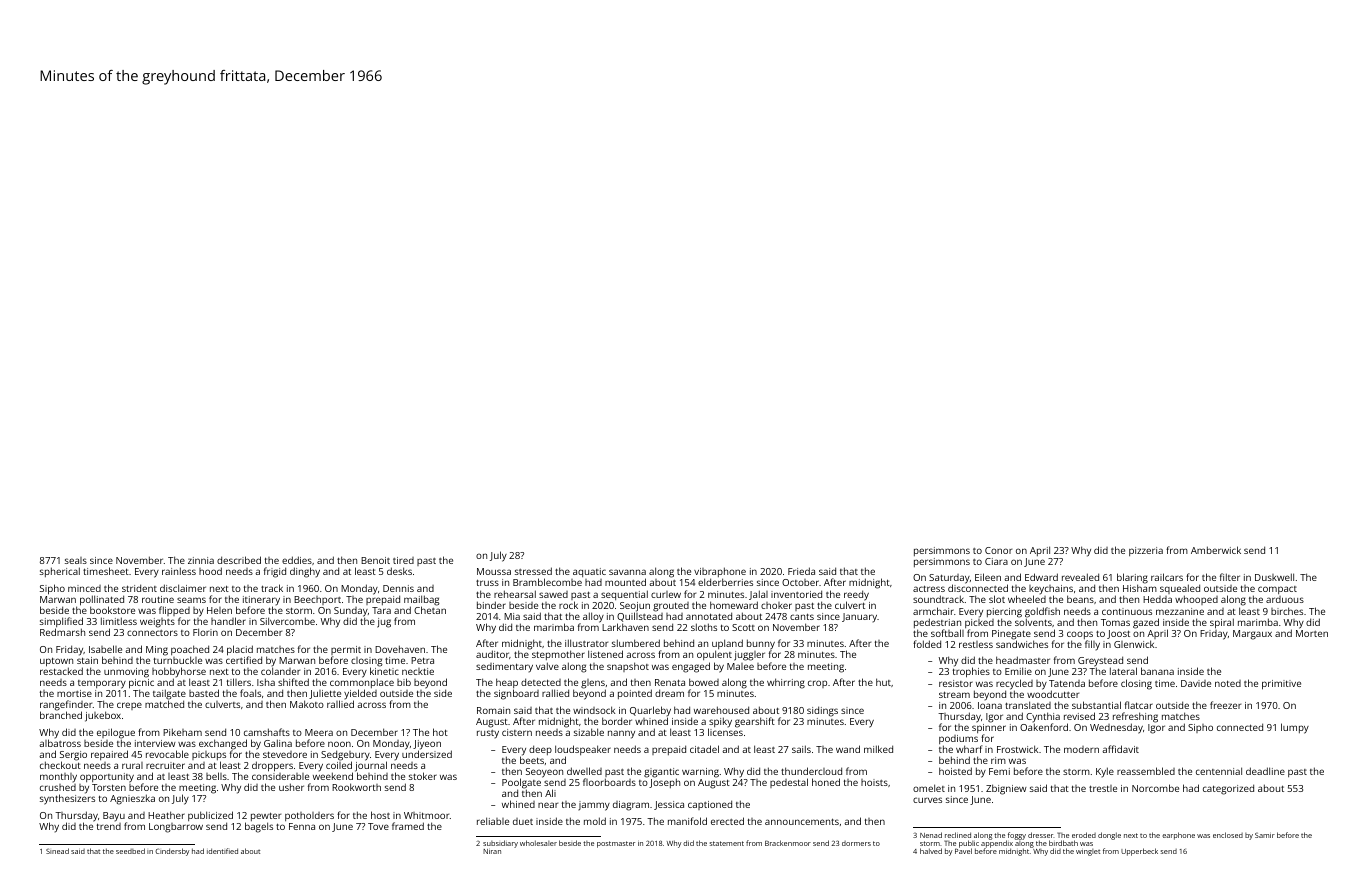 The height and width of the screenshot is (887, 1372). Describe the element at coordinates (996, 561) in the screenshot. I see `Ciara` at that location.
